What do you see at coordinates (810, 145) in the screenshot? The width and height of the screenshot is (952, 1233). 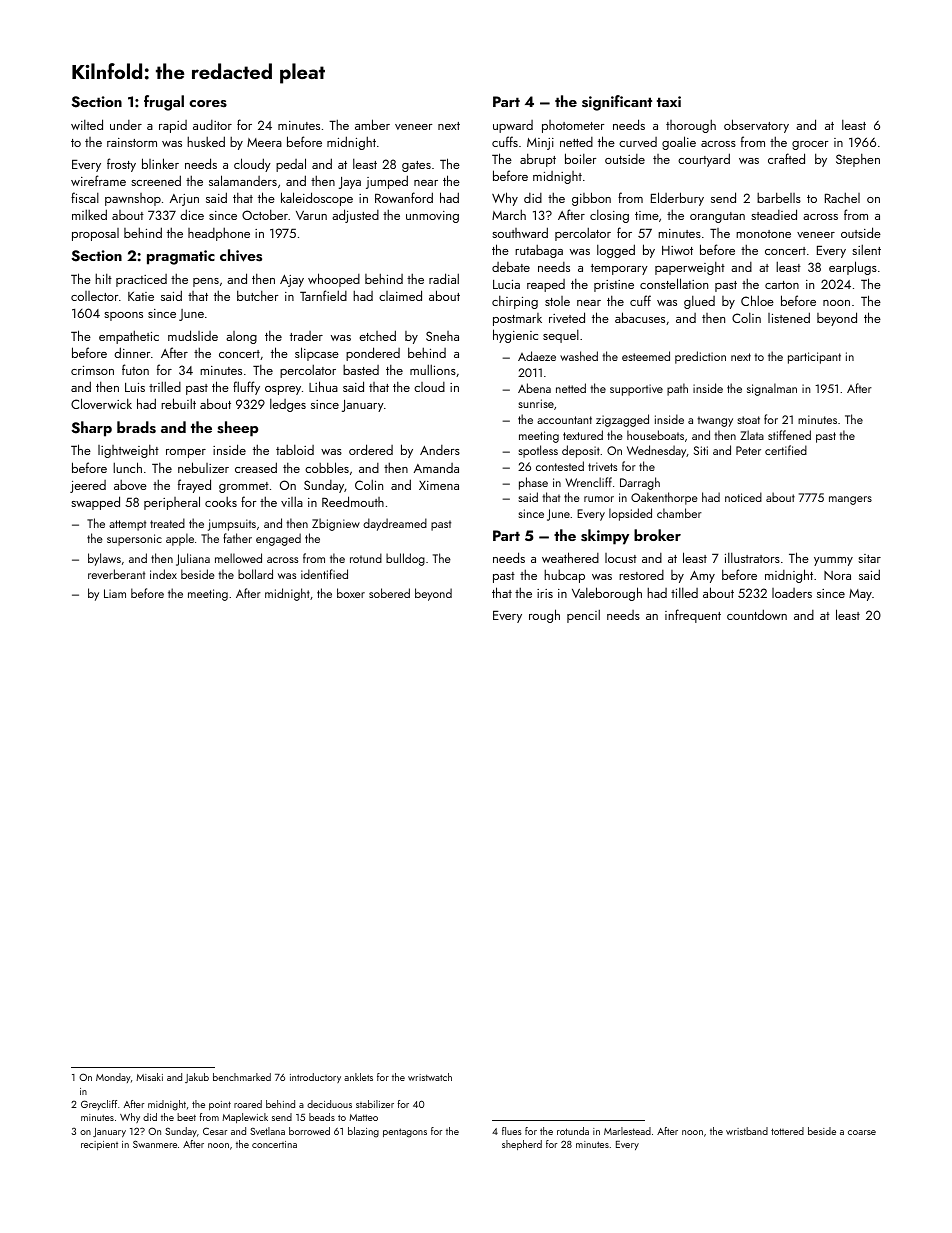 I see `grocer` at bounding box center [810, 145].
